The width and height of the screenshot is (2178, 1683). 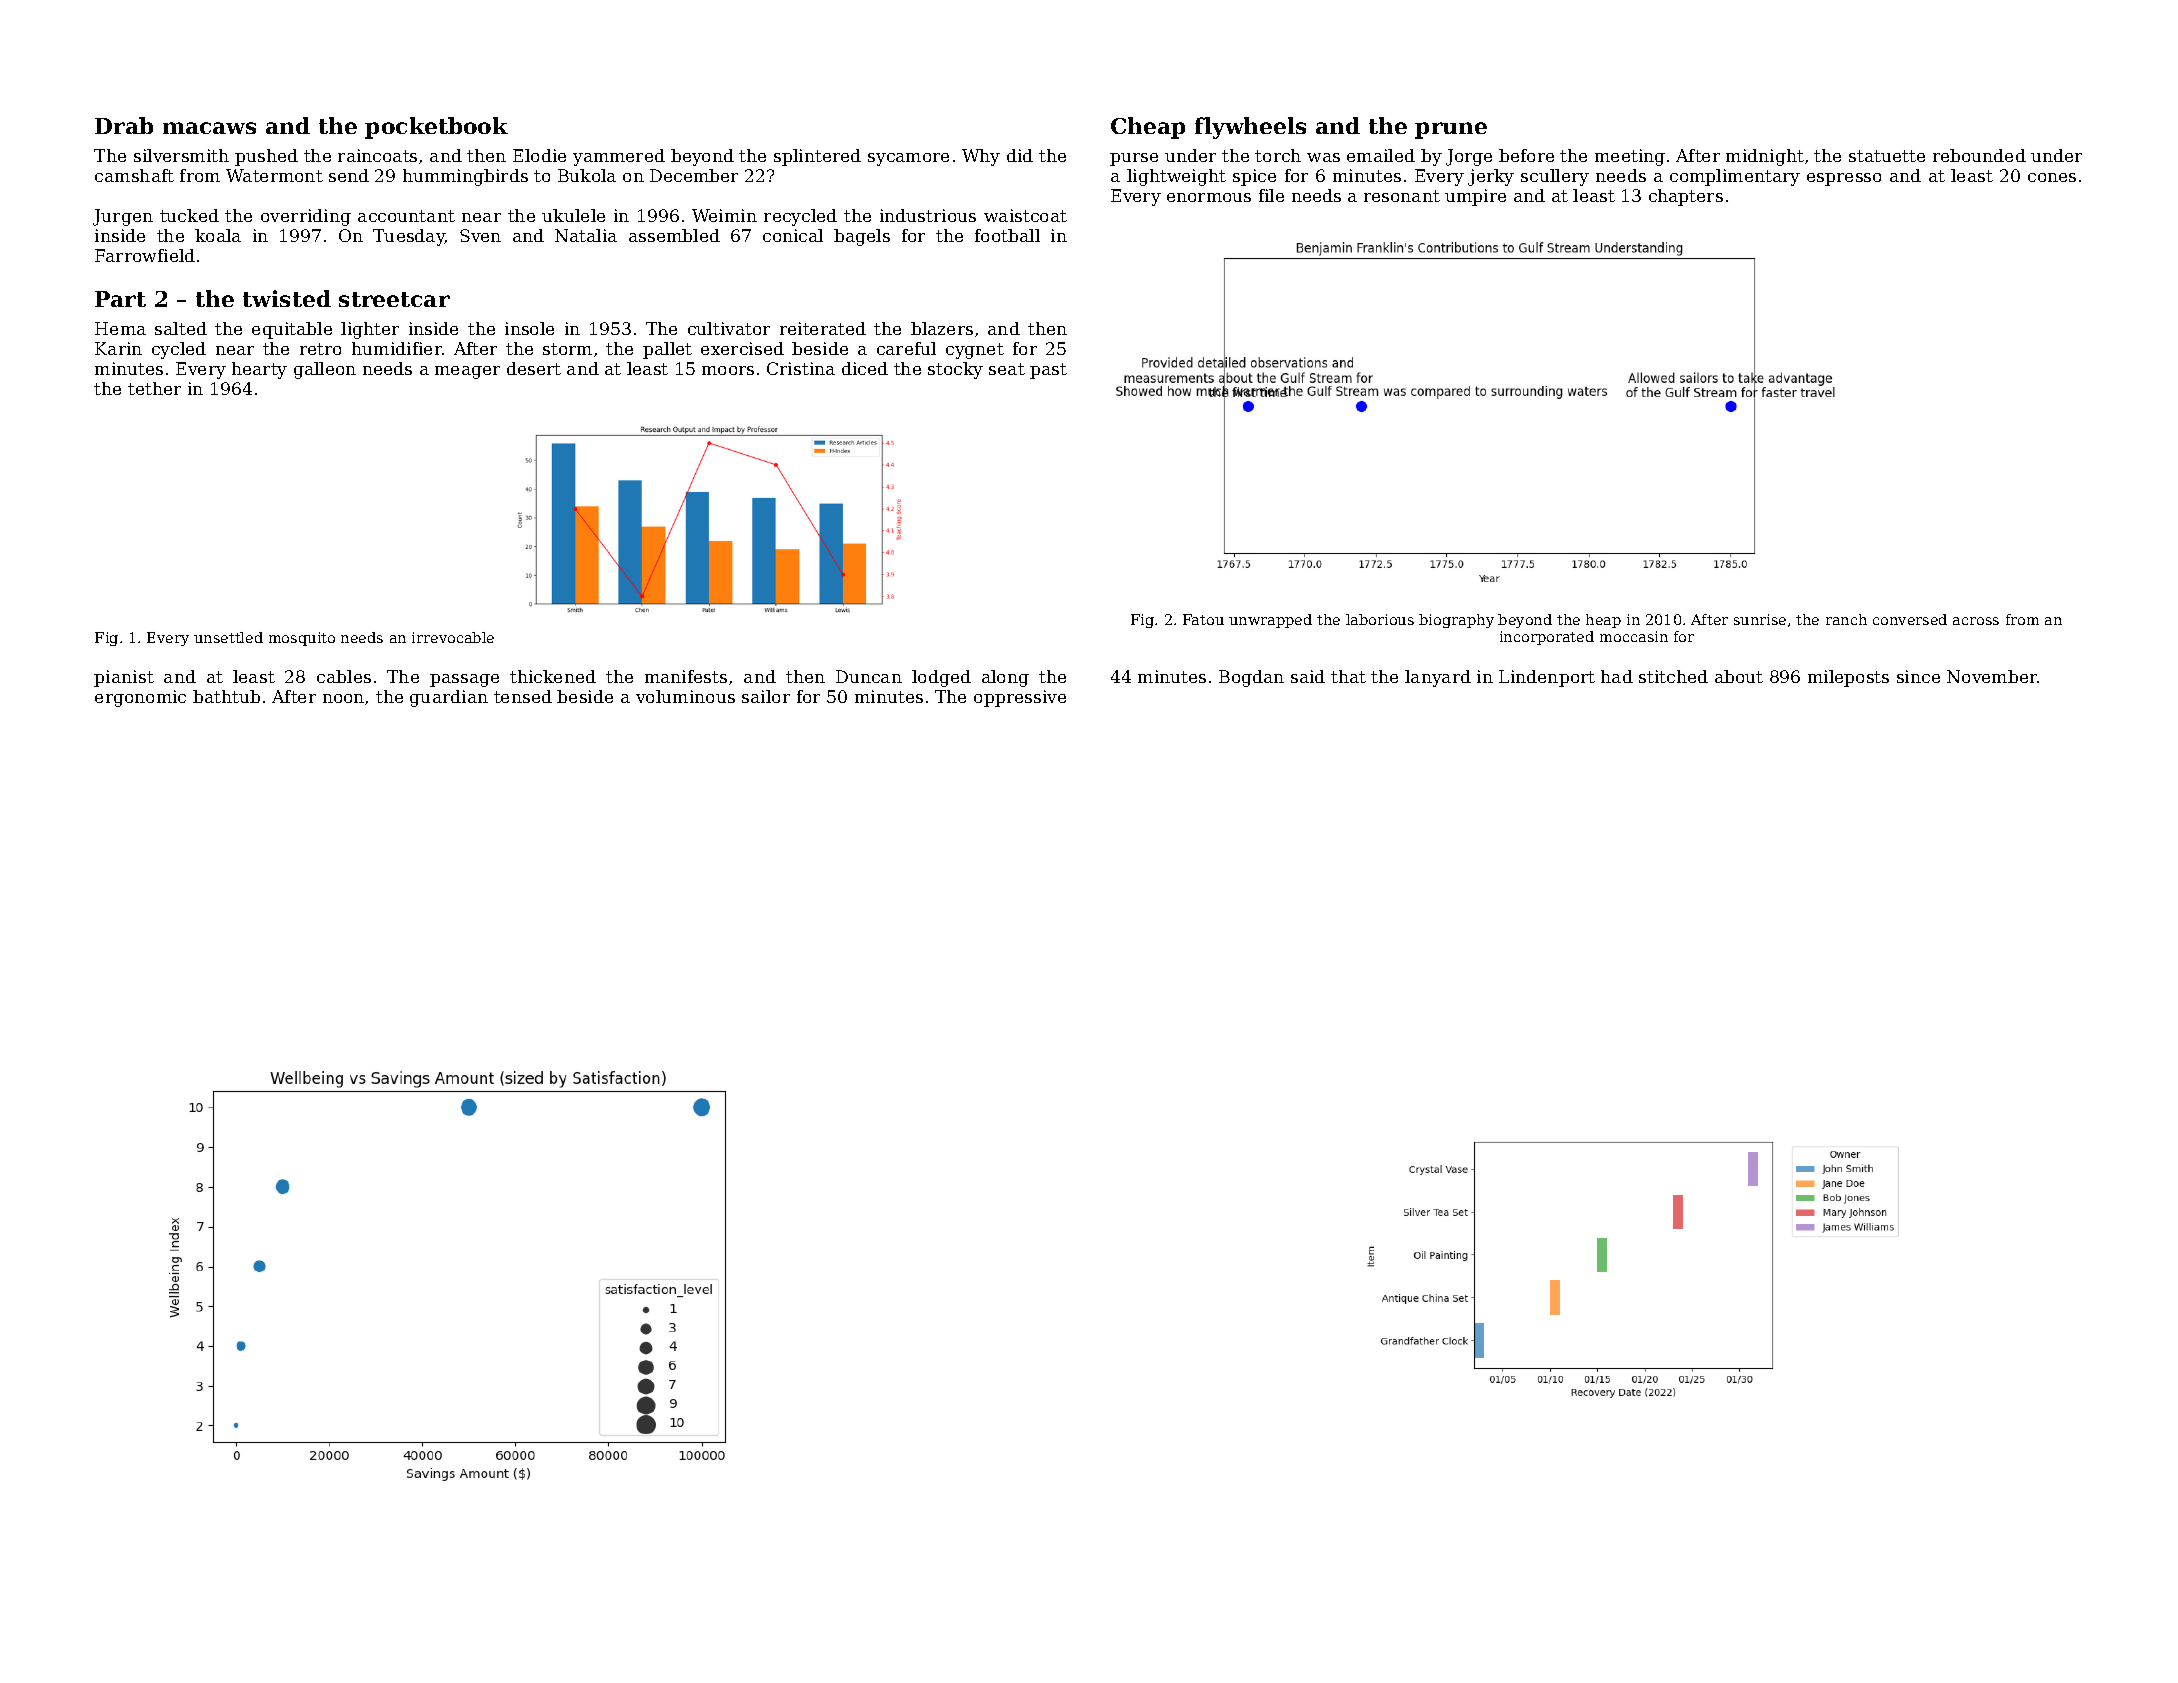 What do you see at coordinates (1007, 369) in the screenshot?
I see `seat` at bounding box center [1007, 369].
